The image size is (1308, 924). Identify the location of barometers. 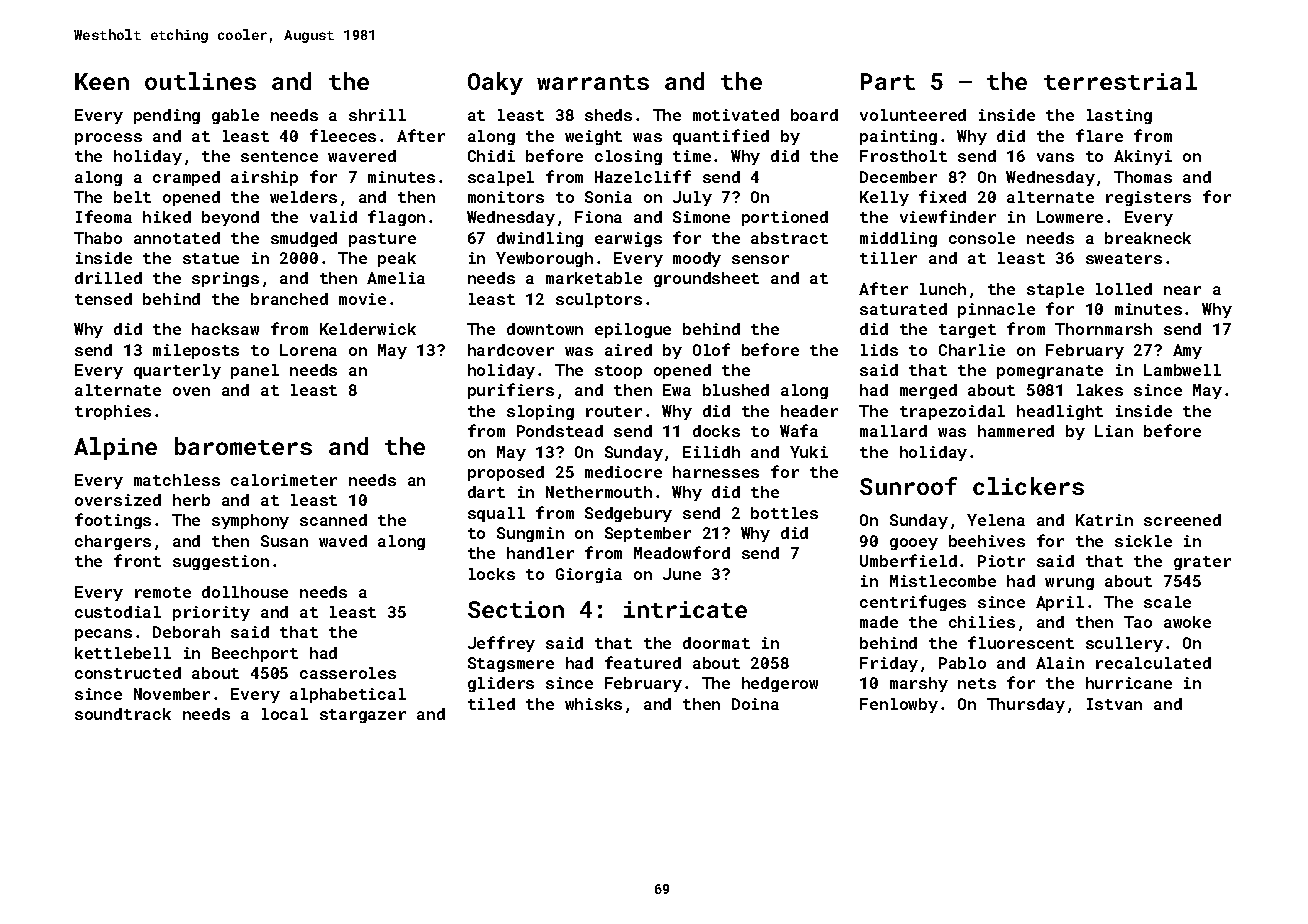
(243, 446).
